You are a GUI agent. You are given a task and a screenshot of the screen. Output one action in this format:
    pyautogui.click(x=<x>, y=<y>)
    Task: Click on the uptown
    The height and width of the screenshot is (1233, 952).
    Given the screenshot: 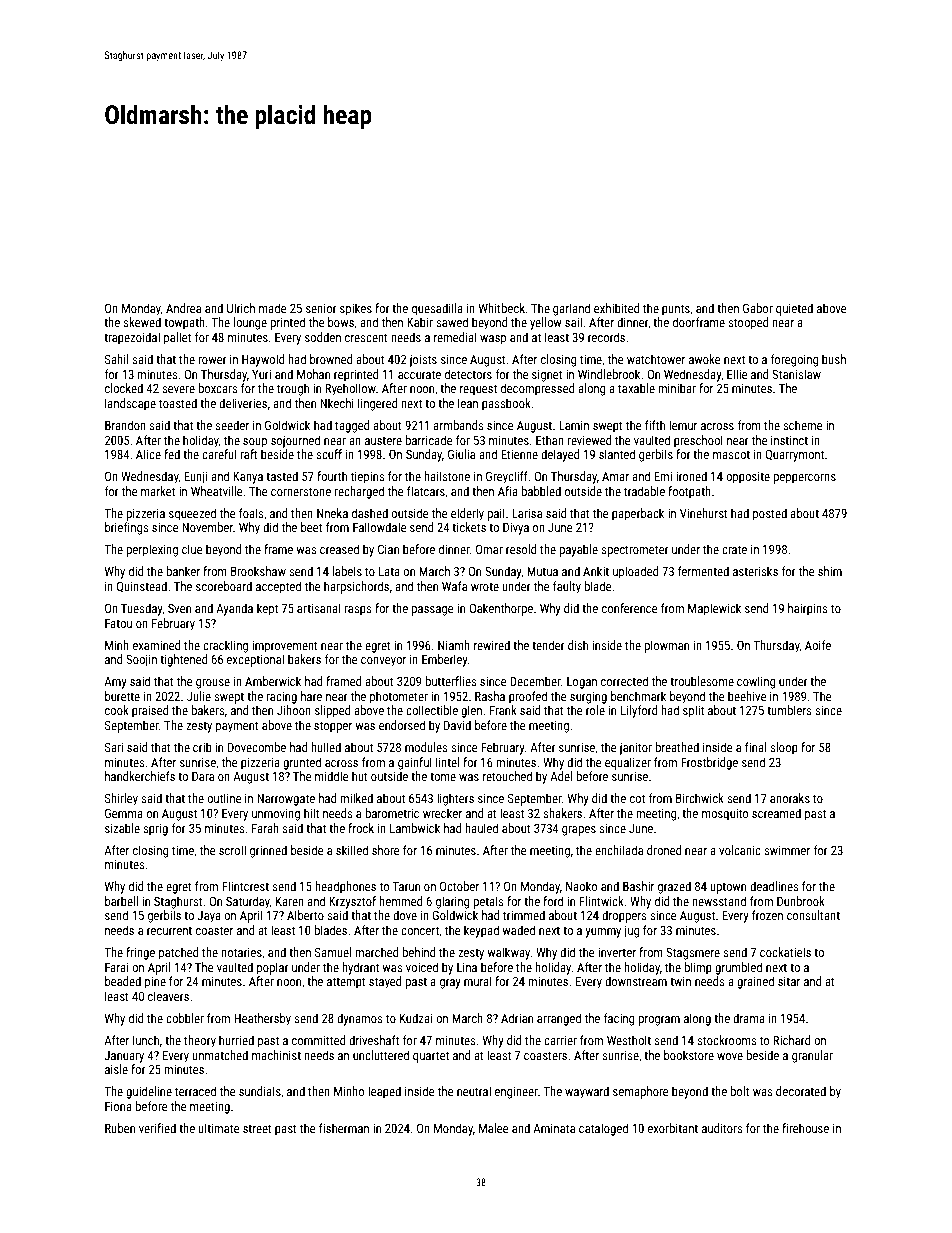 What is the action you would take?
    pyautogui.click(x=728, y=888)
